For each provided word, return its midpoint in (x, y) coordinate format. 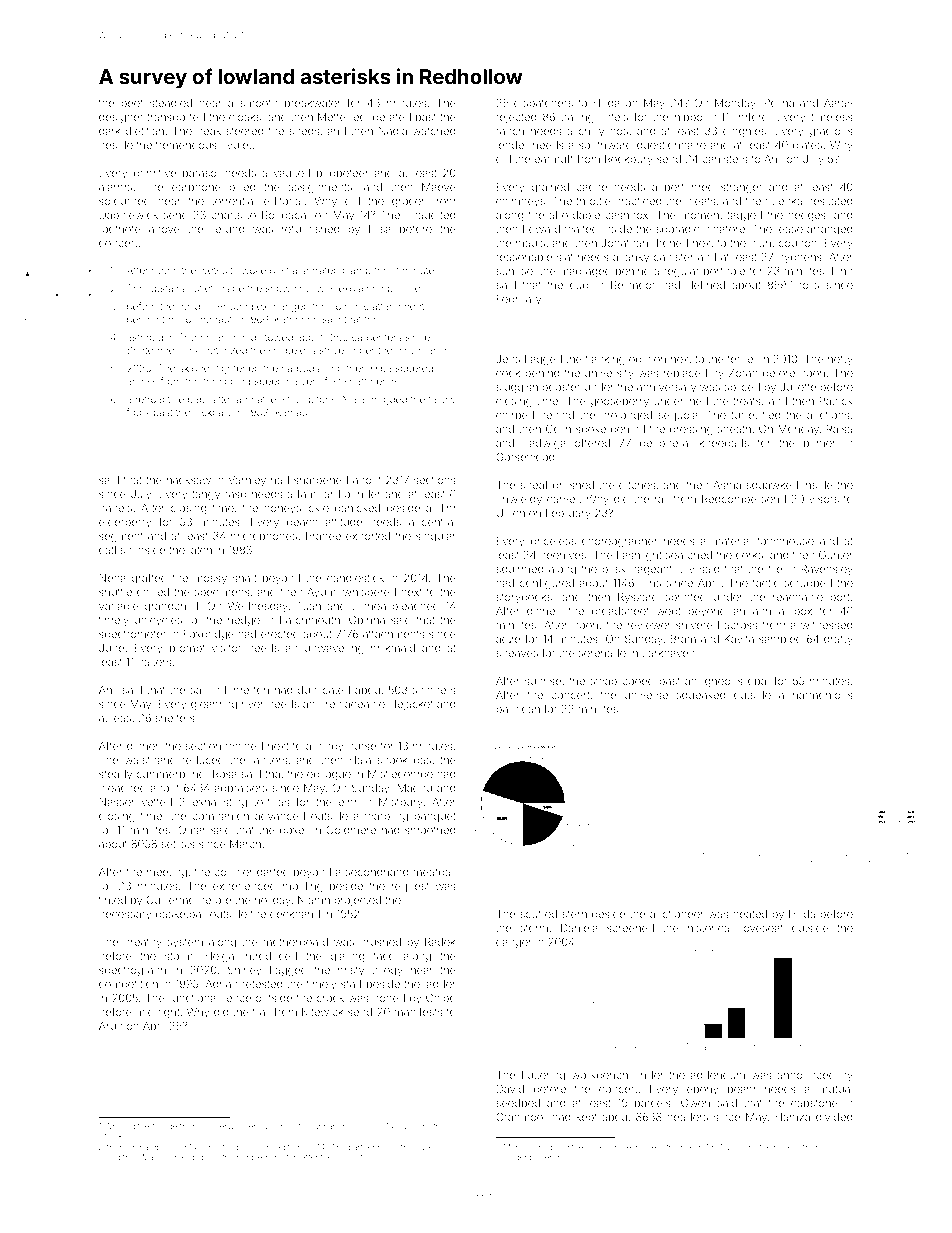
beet (132, 103)
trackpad (120, 1137)
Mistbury (401, 803)
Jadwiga (545, 444)
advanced (280, 816)
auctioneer (676, 914)
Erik (192, 350)
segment (121, 537)
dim (446, 508)
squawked (772, 486)
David (510, 1089)
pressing (691, 430)
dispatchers (543, 104)
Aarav (838, 103)
